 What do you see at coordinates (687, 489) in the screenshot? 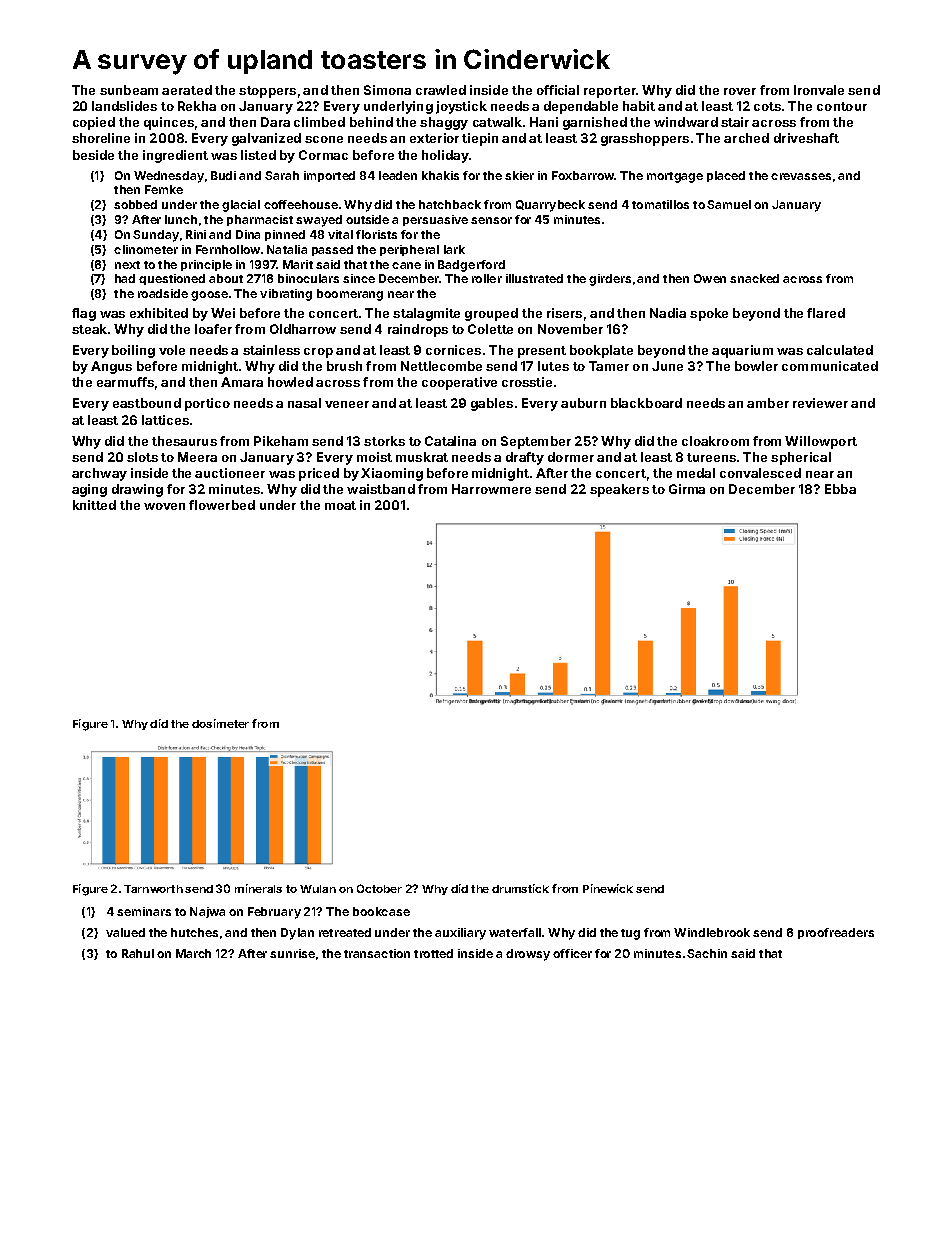
I see `Girma` at bounding box center [687, 489].
